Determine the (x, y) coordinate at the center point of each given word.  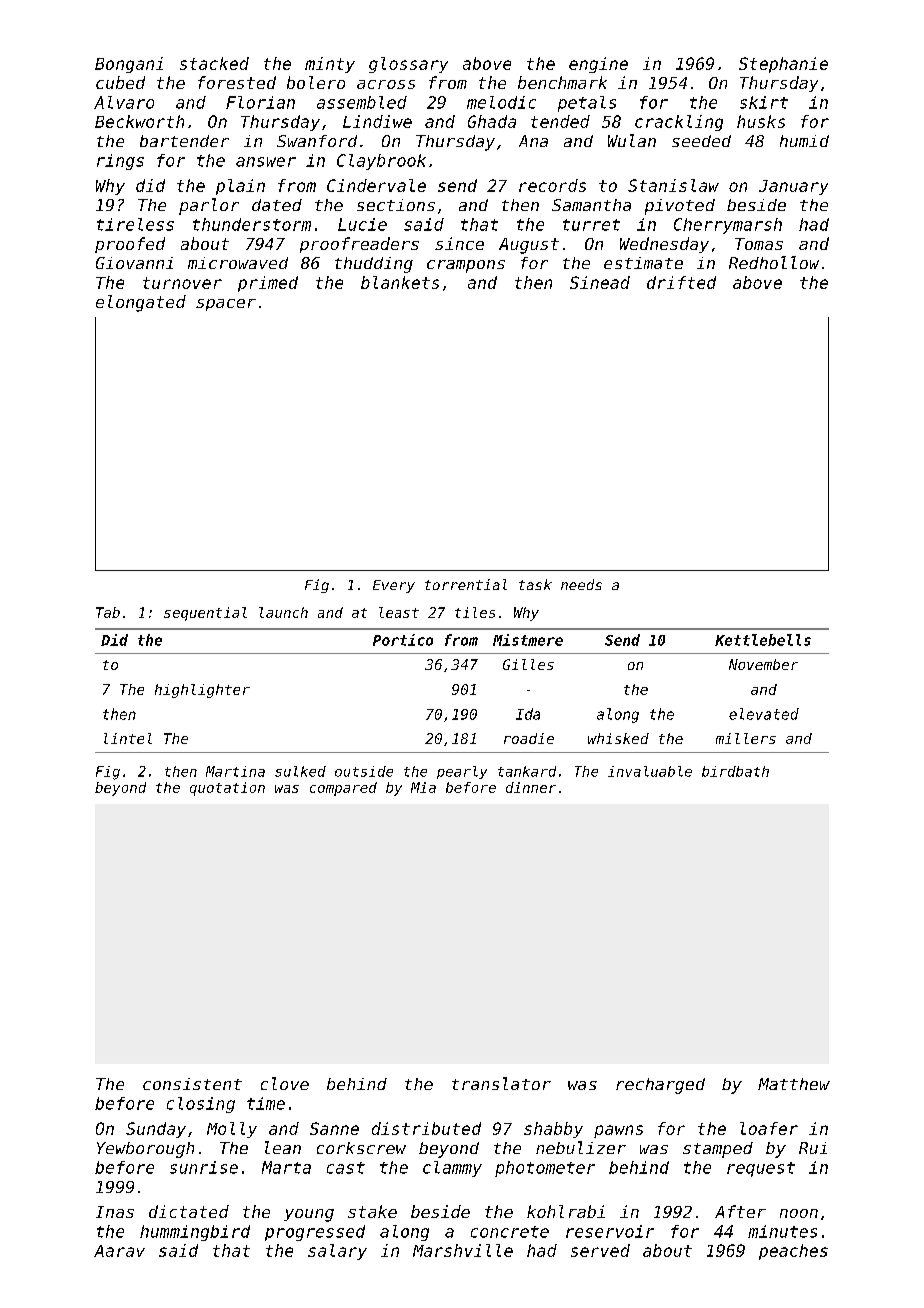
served (600, 1250)
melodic (501, 102)
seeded (701, 141)
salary (337, 1252)
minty (330, 65)
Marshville (463, 1250)
